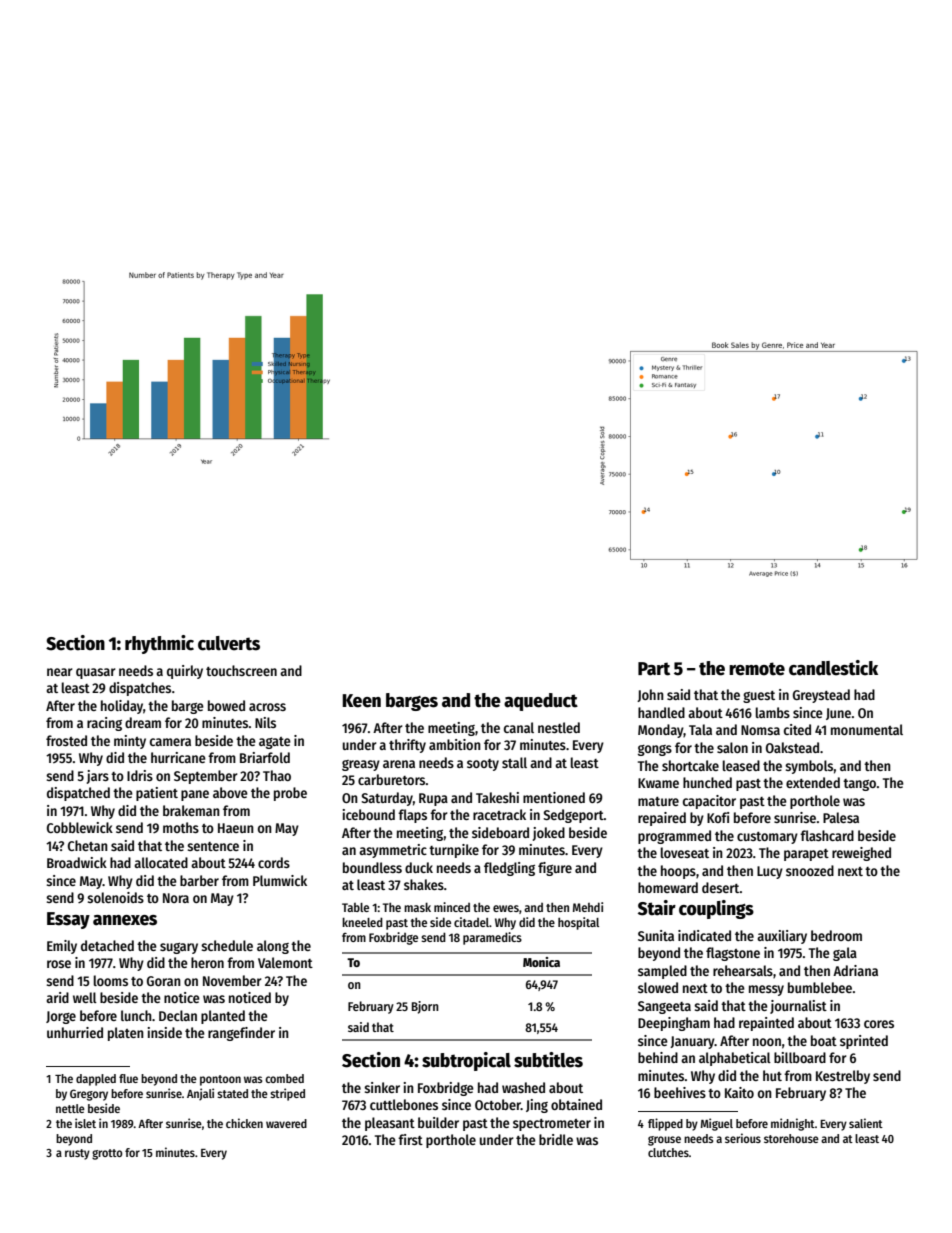 The width and height of the screenshot is (952, 1233). What do you see at coordinates (107, 1154) in the screenshot?
I see `grotto` at bounding box center [107, 1154].
